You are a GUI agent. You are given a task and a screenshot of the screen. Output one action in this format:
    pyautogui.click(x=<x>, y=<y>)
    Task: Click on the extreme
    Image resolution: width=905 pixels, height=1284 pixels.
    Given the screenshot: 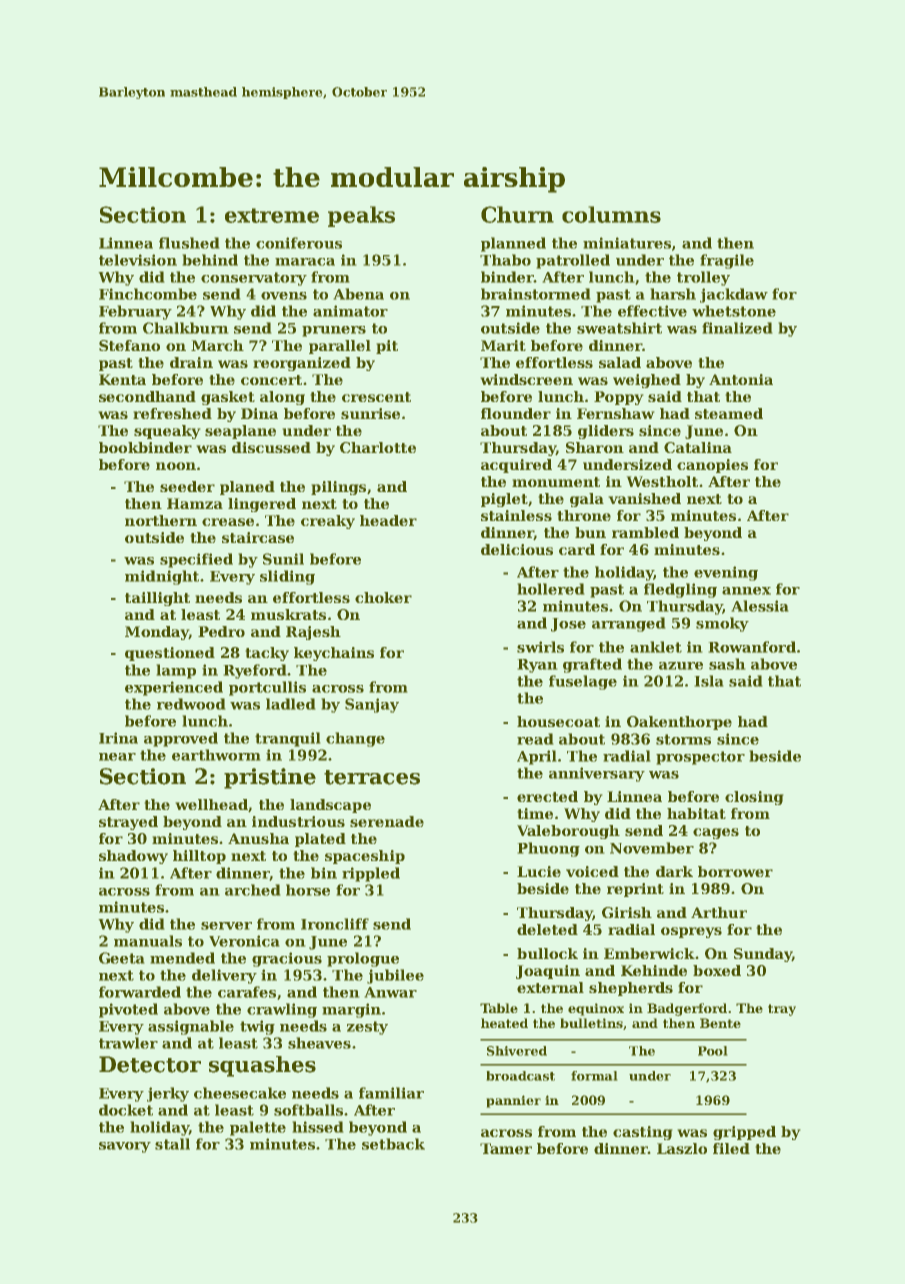 What is the action you would take?
    pyautogui.click(x=272, y=215)
